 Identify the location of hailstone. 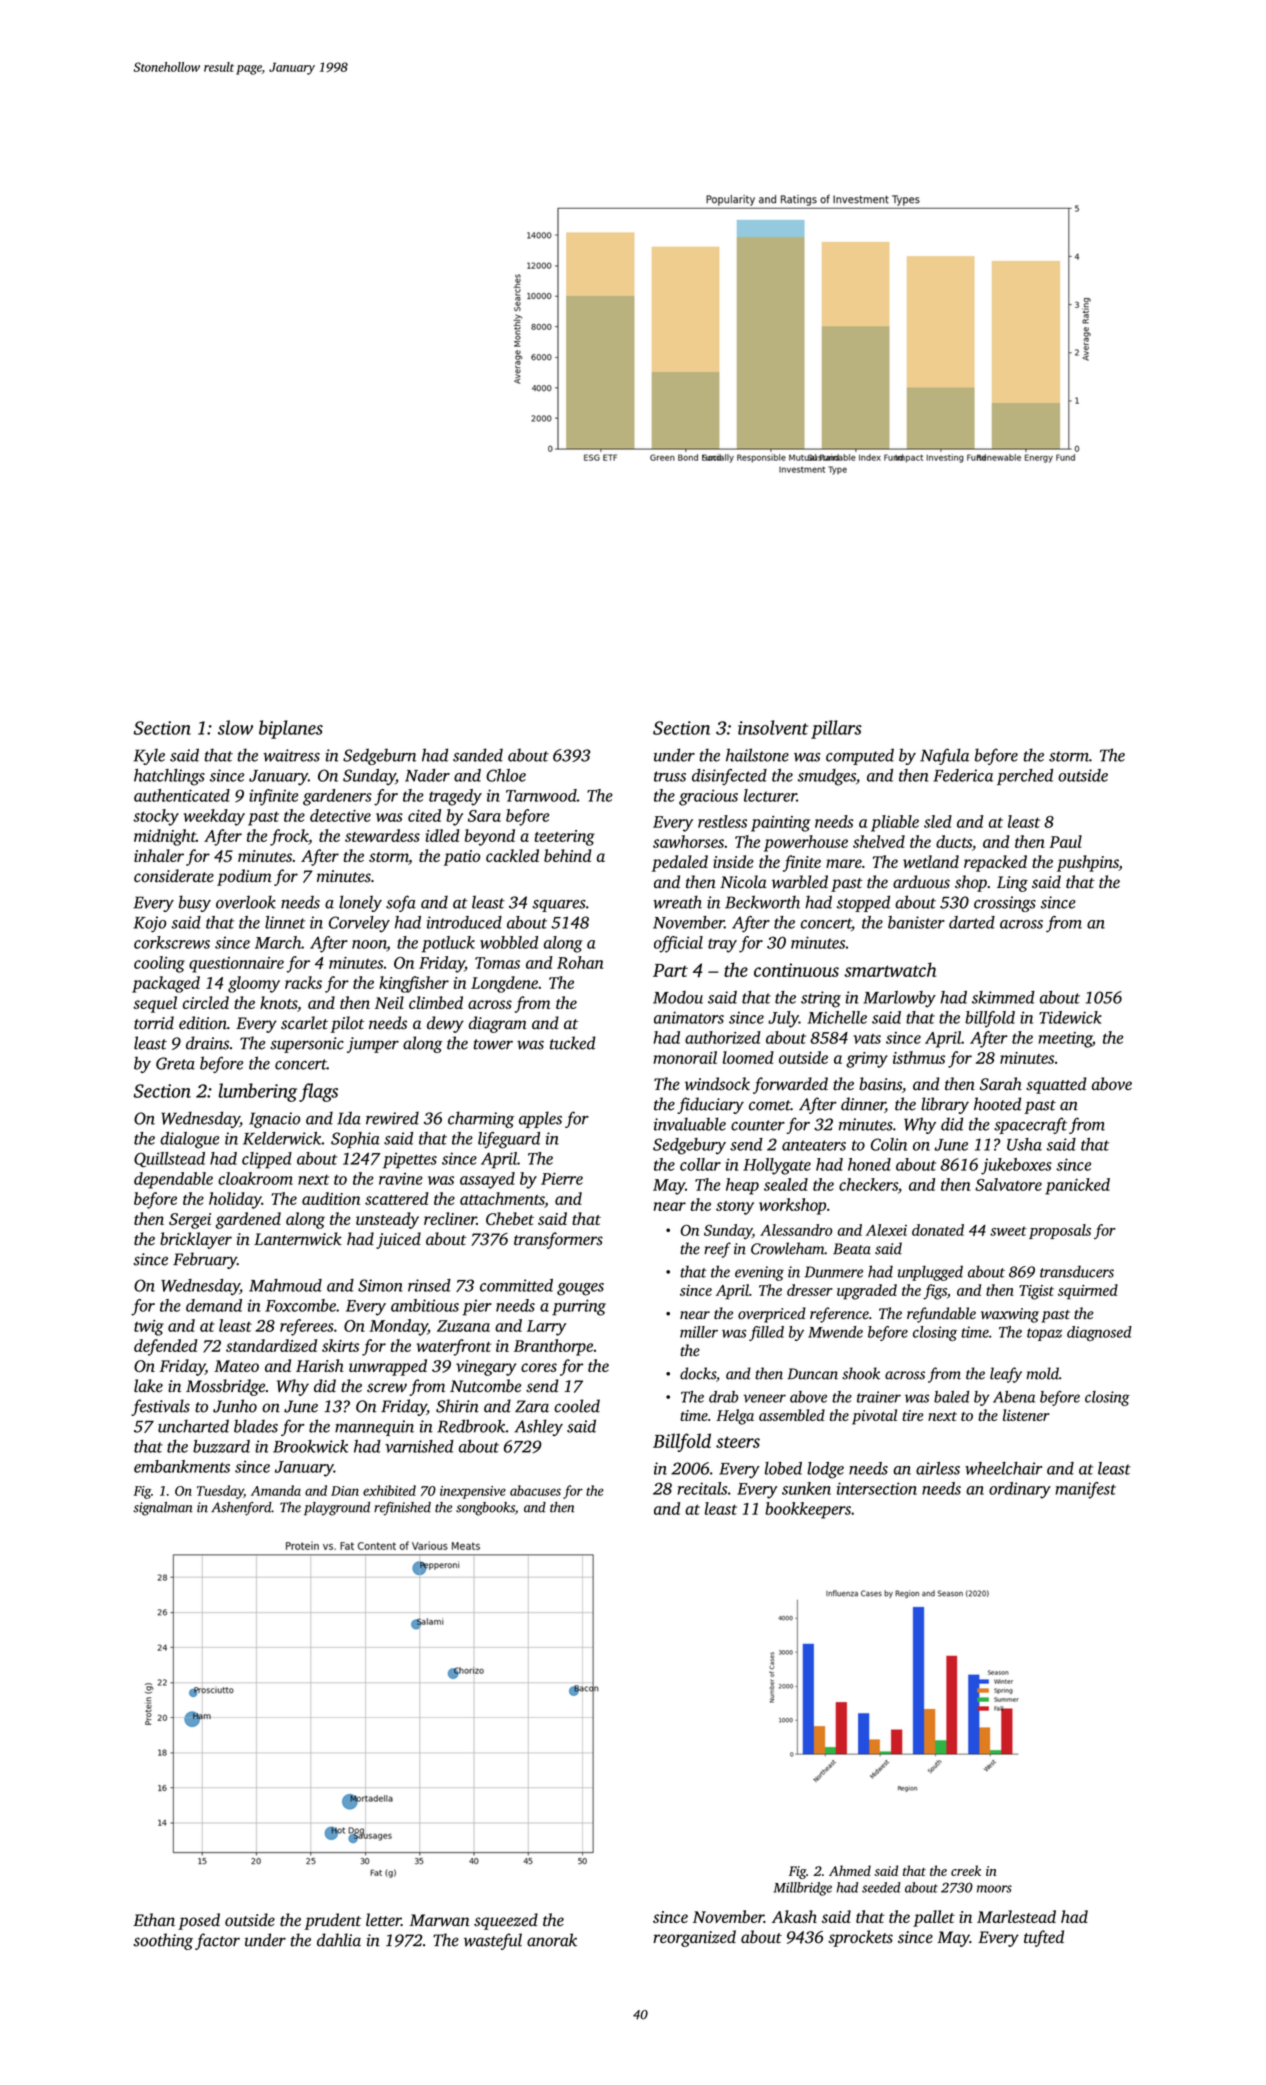
(757, 755).
